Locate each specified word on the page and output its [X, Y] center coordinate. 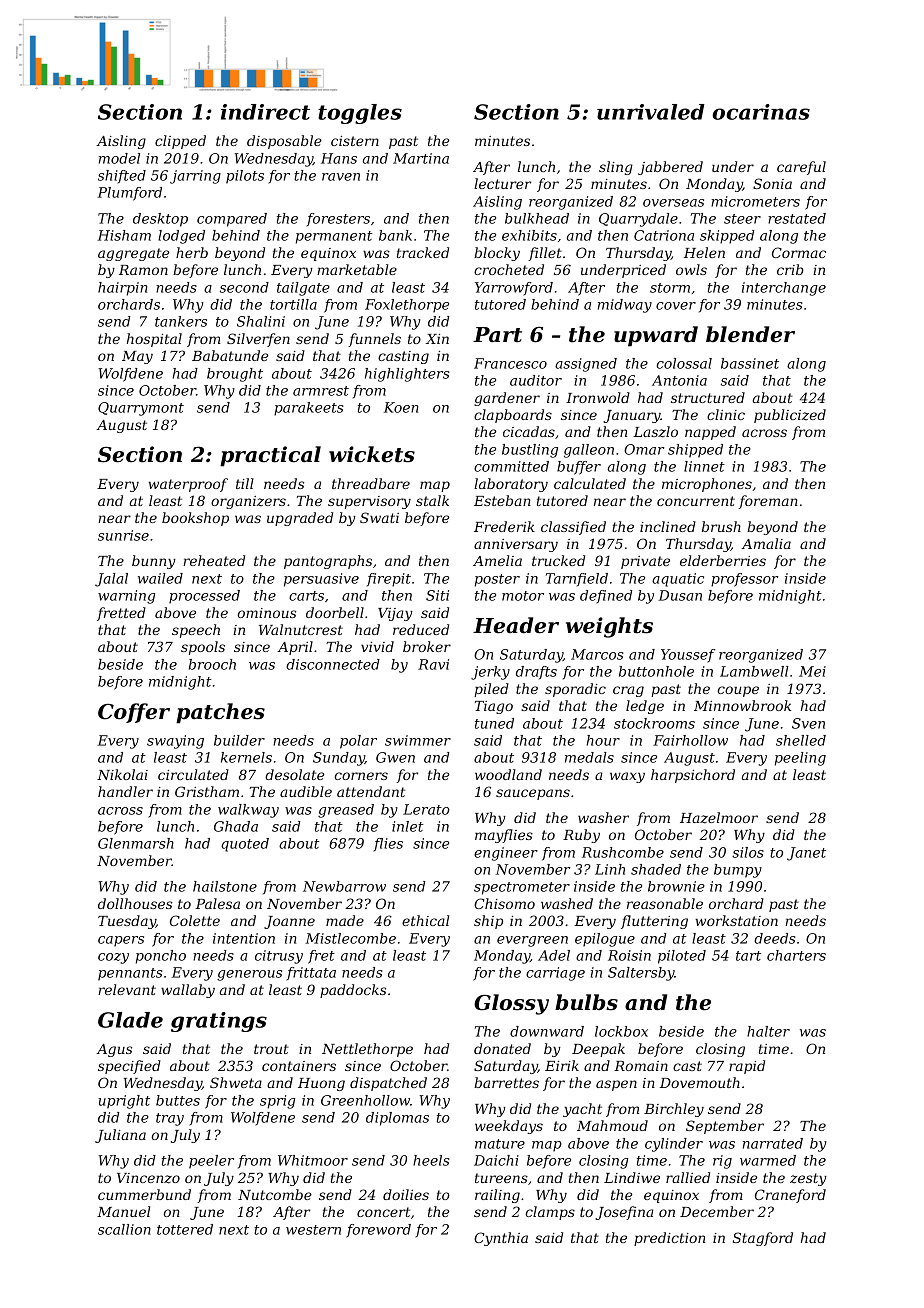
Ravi [433, 664]
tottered [185, 1229]
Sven [808, 723]
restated [797, 218]
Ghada [236, 826]
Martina [421, 158]
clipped [180, 142]
